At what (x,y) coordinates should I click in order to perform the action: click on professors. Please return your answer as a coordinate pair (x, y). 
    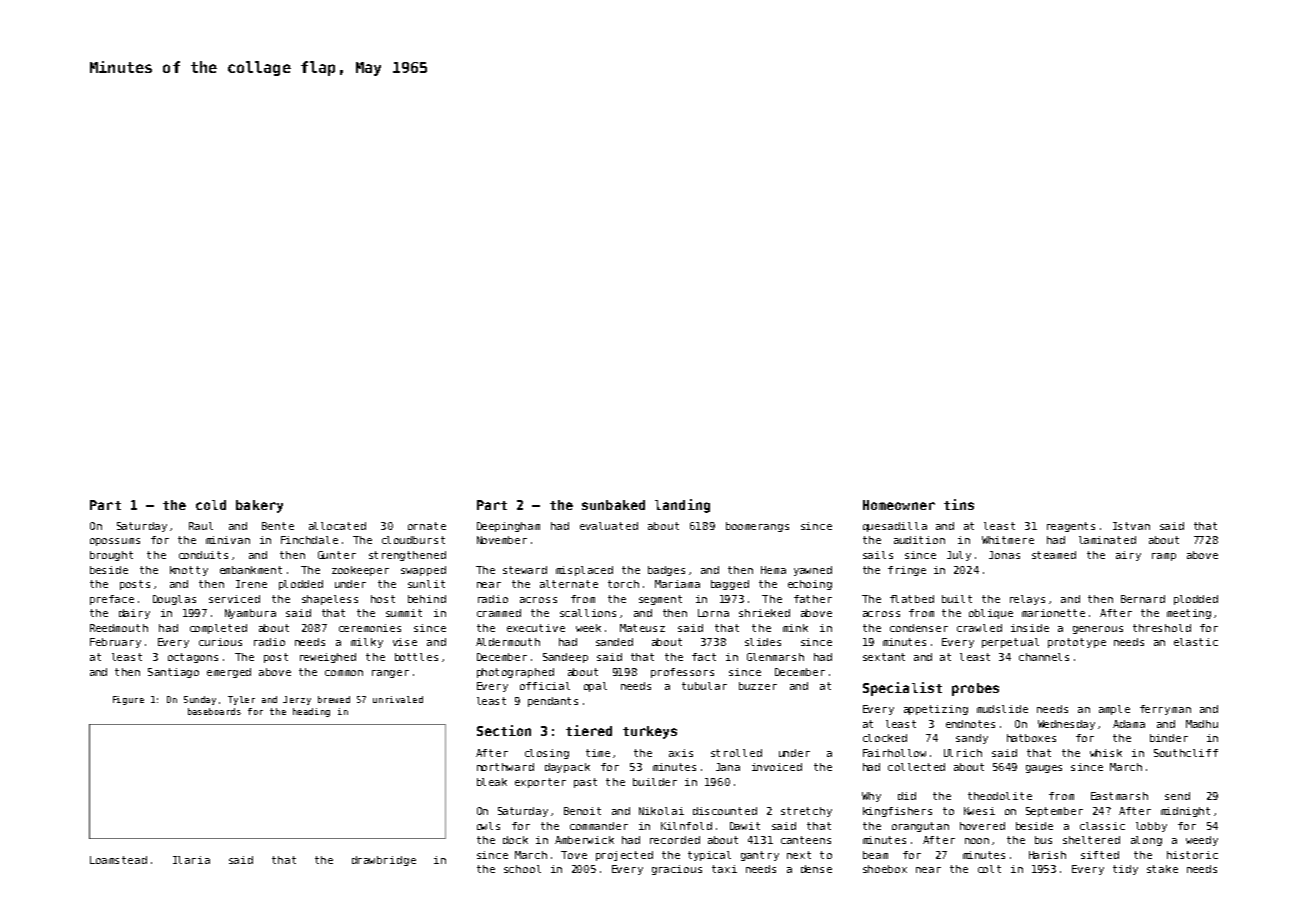
    Looking at the image, I should click on (682, 673).
